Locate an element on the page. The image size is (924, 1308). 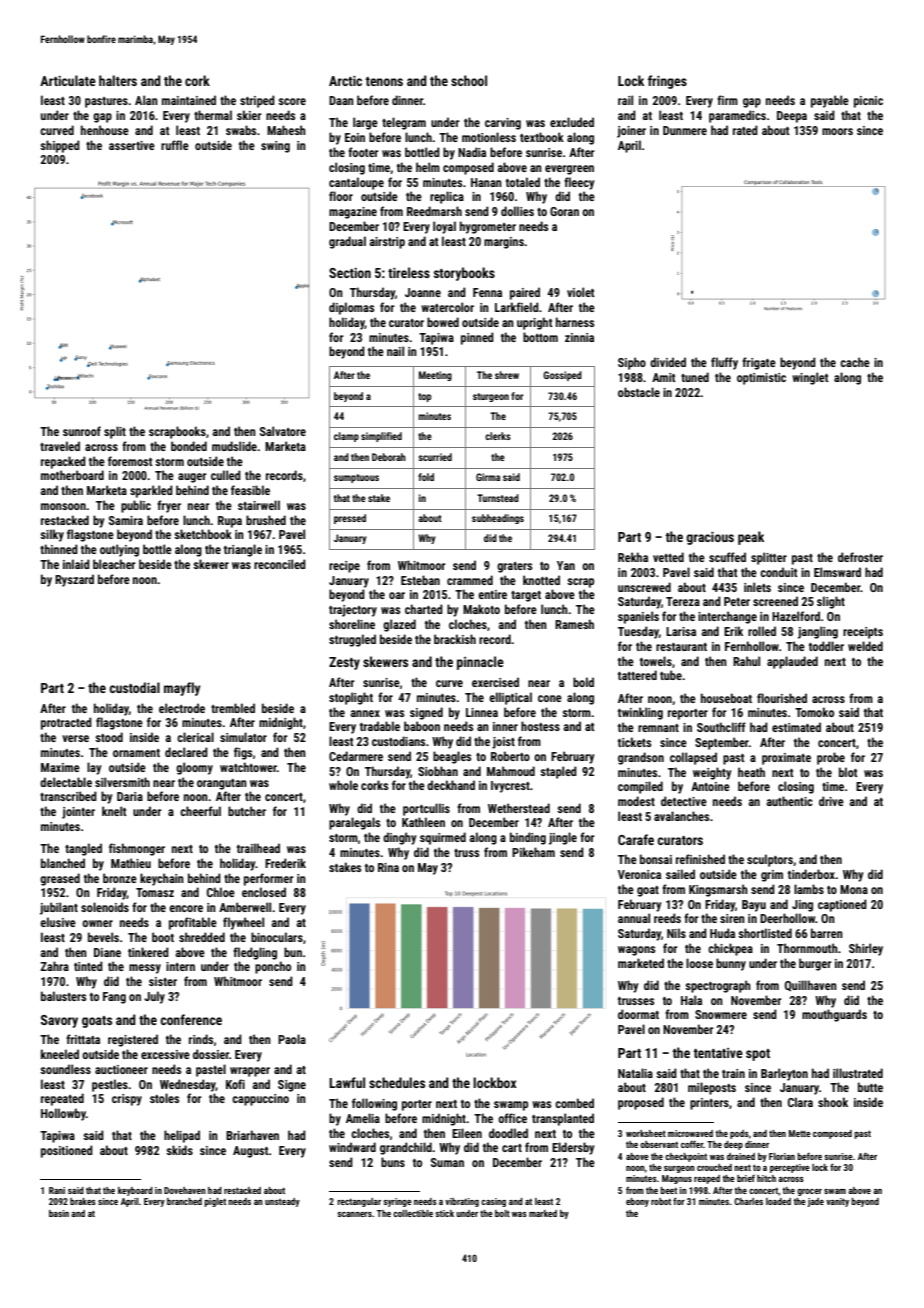
wagons is located at coordinates (636, 951).
